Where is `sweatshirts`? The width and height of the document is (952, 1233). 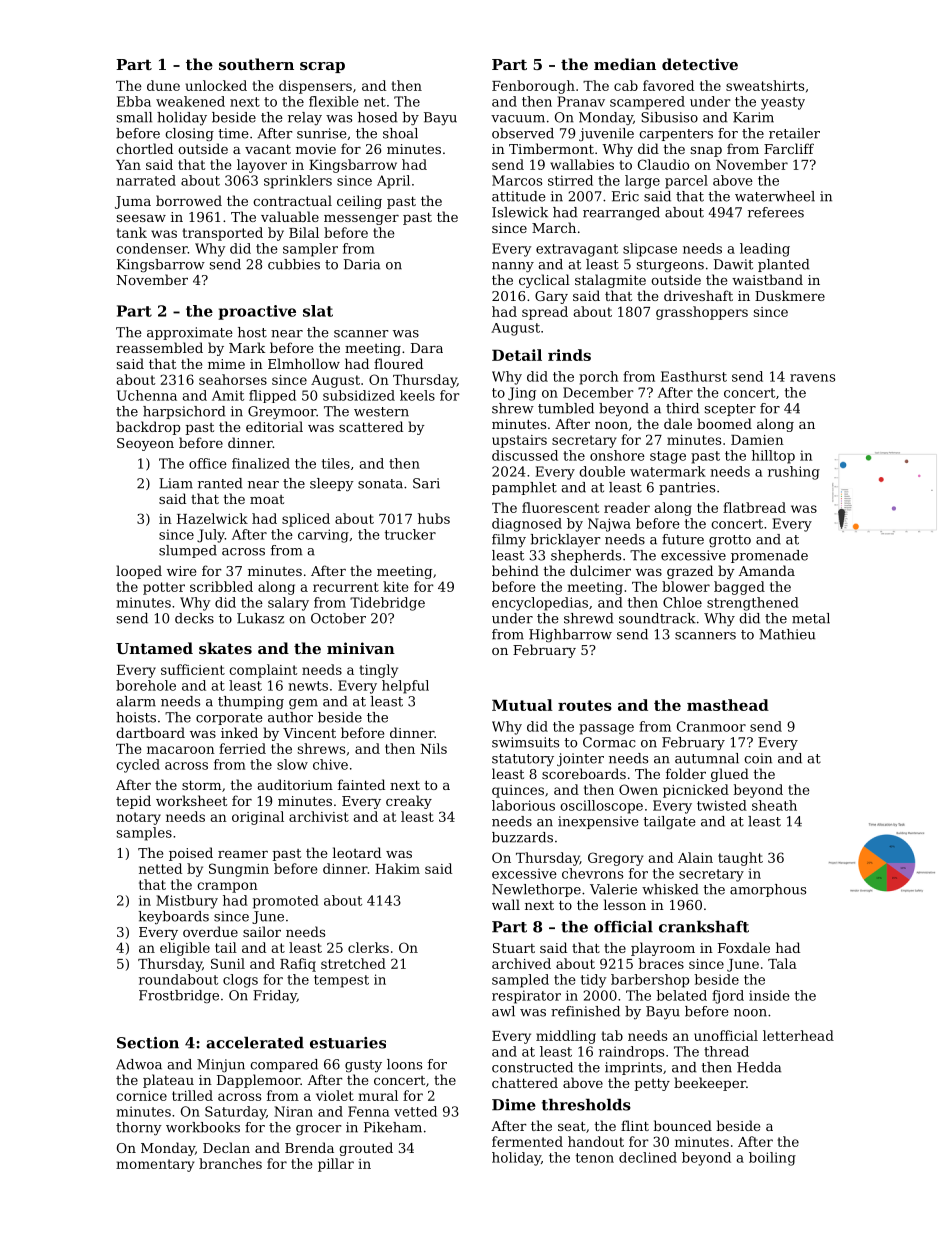
sweatshirts is located at coordinates (765, 85).
